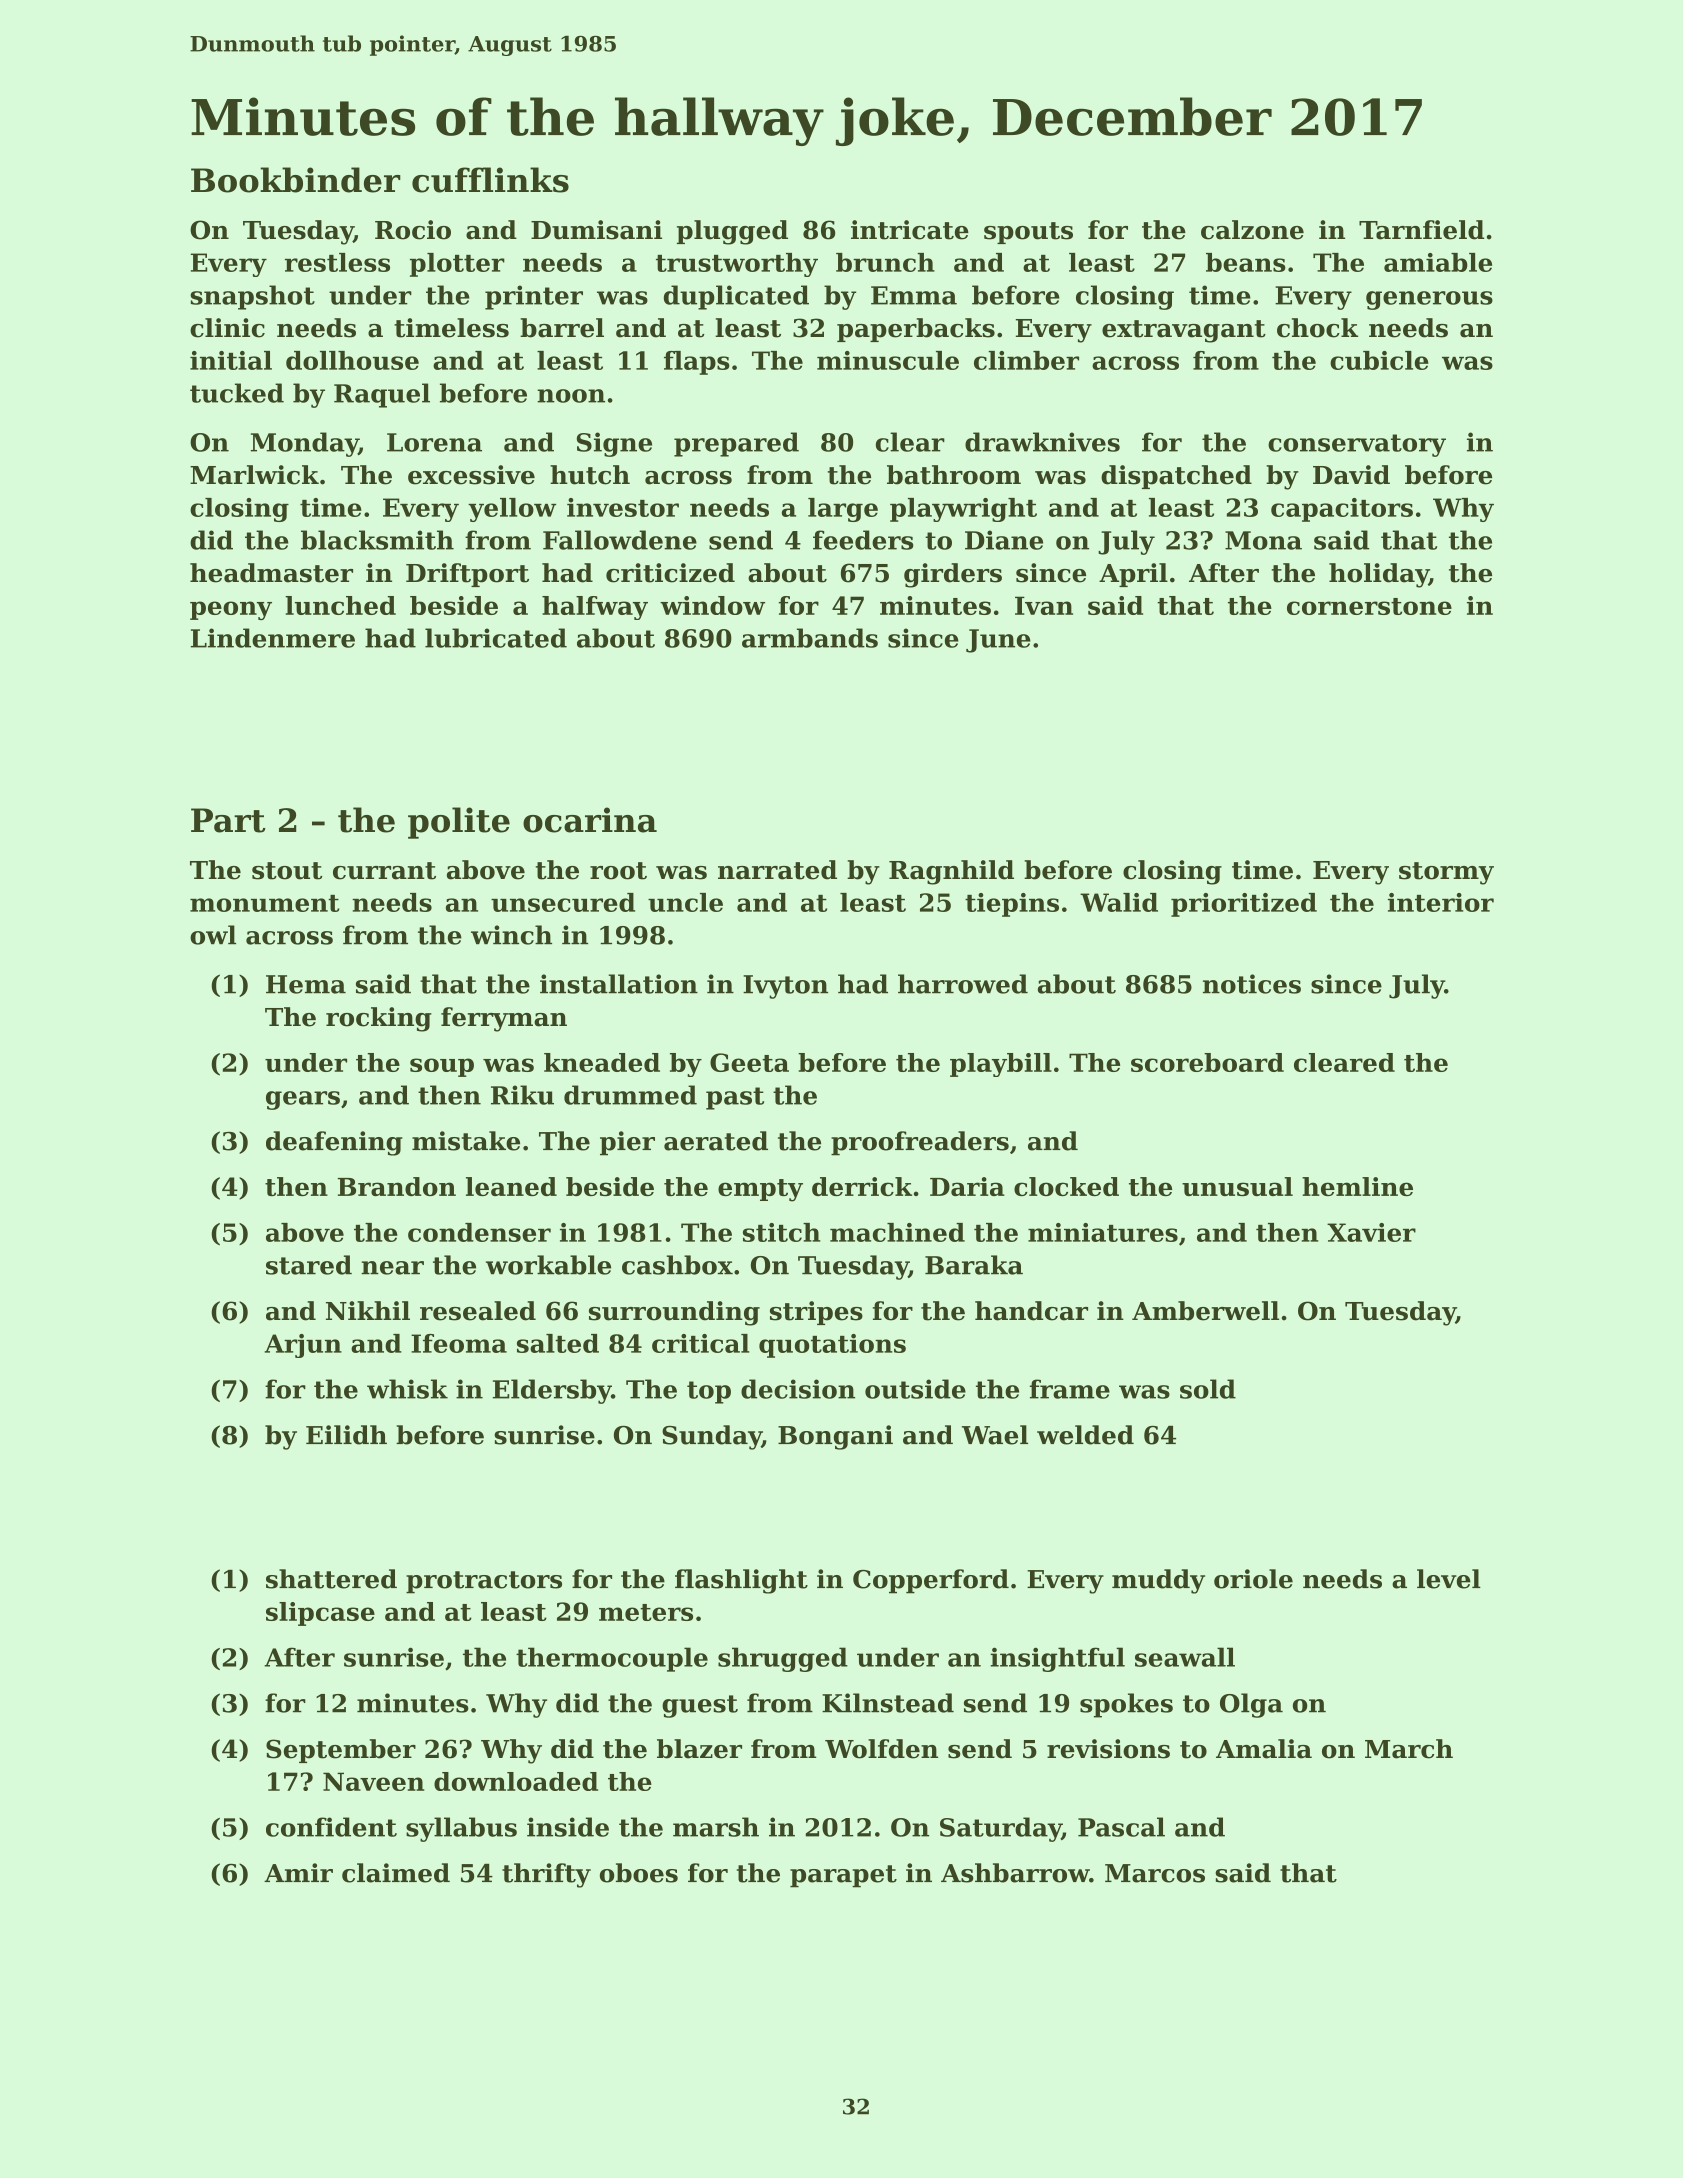 The image size is (1683, 2178). What do you see at coordinates (298, 1872) in the document?
I see `Amir` at bounding box center [298, 1872].
